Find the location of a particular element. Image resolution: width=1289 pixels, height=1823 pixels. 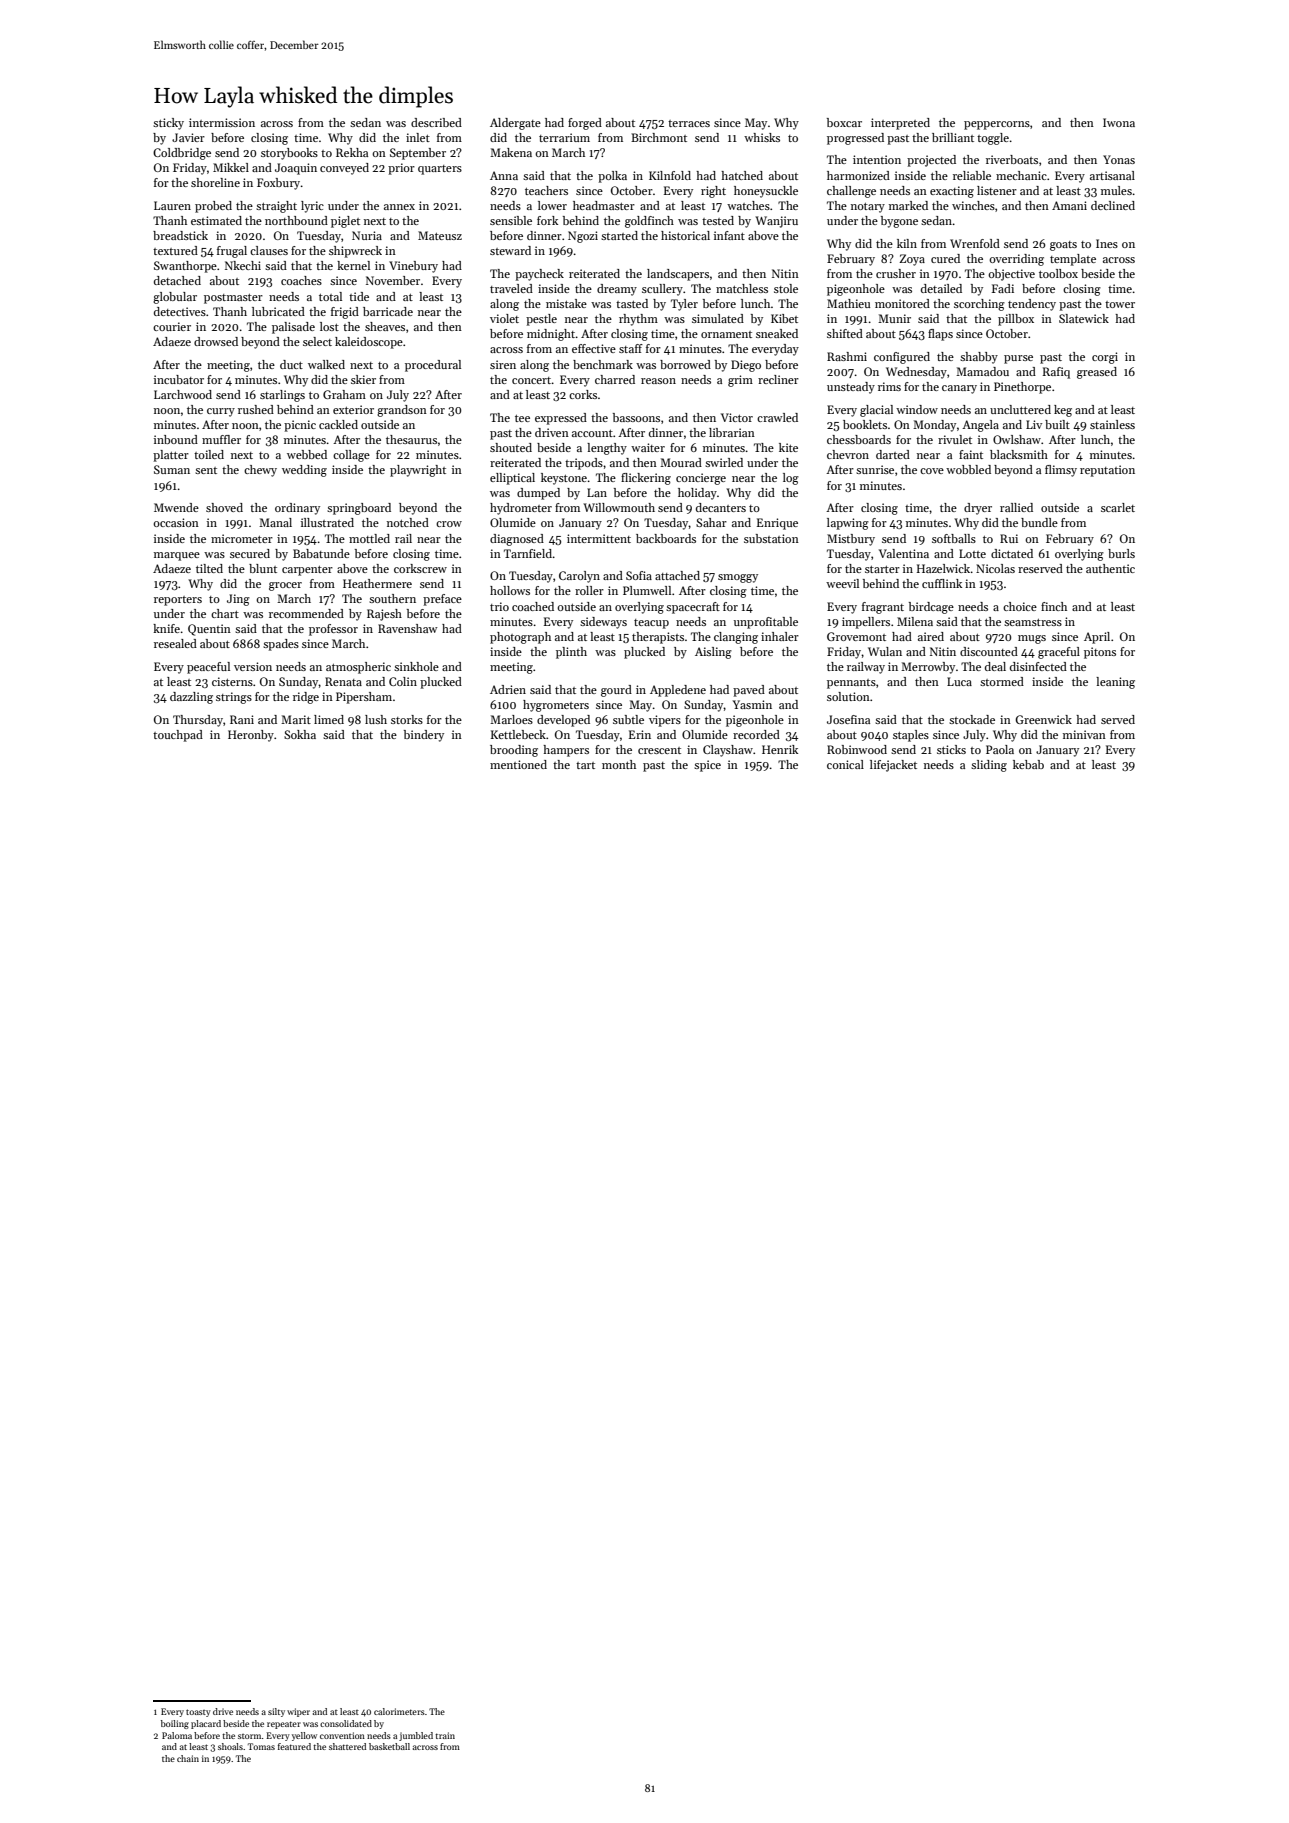

shoved is located at coordinates (224, 507).
